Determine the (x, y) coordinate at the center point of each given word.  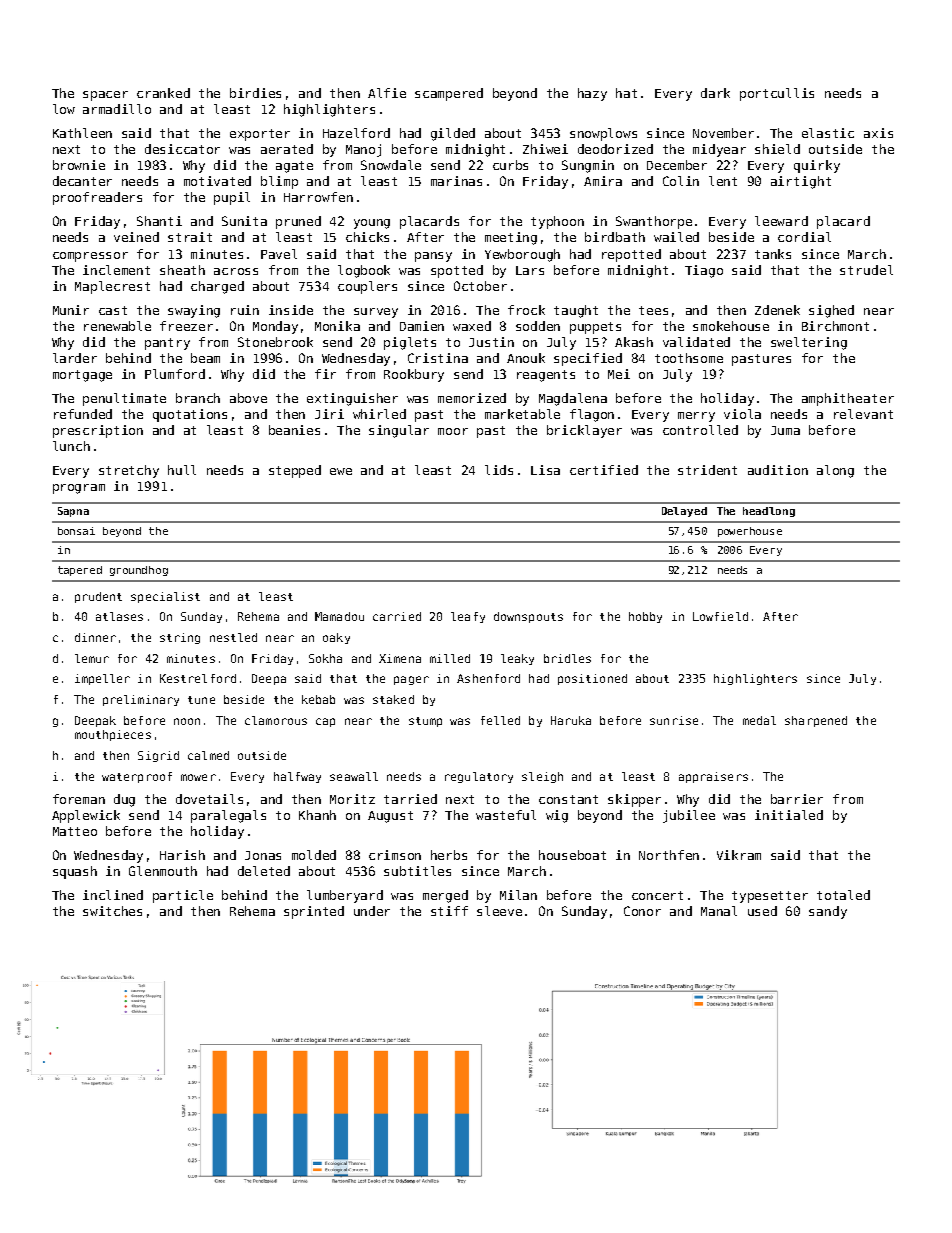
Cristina (438, 358)
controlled (700, 430)
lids (499, 470)
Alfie (387, 93)
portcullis (777, 94)
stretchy (129, 471)
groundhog (139, 571)
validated (696, 342)
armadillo (117, 109)
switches (112, 911)
